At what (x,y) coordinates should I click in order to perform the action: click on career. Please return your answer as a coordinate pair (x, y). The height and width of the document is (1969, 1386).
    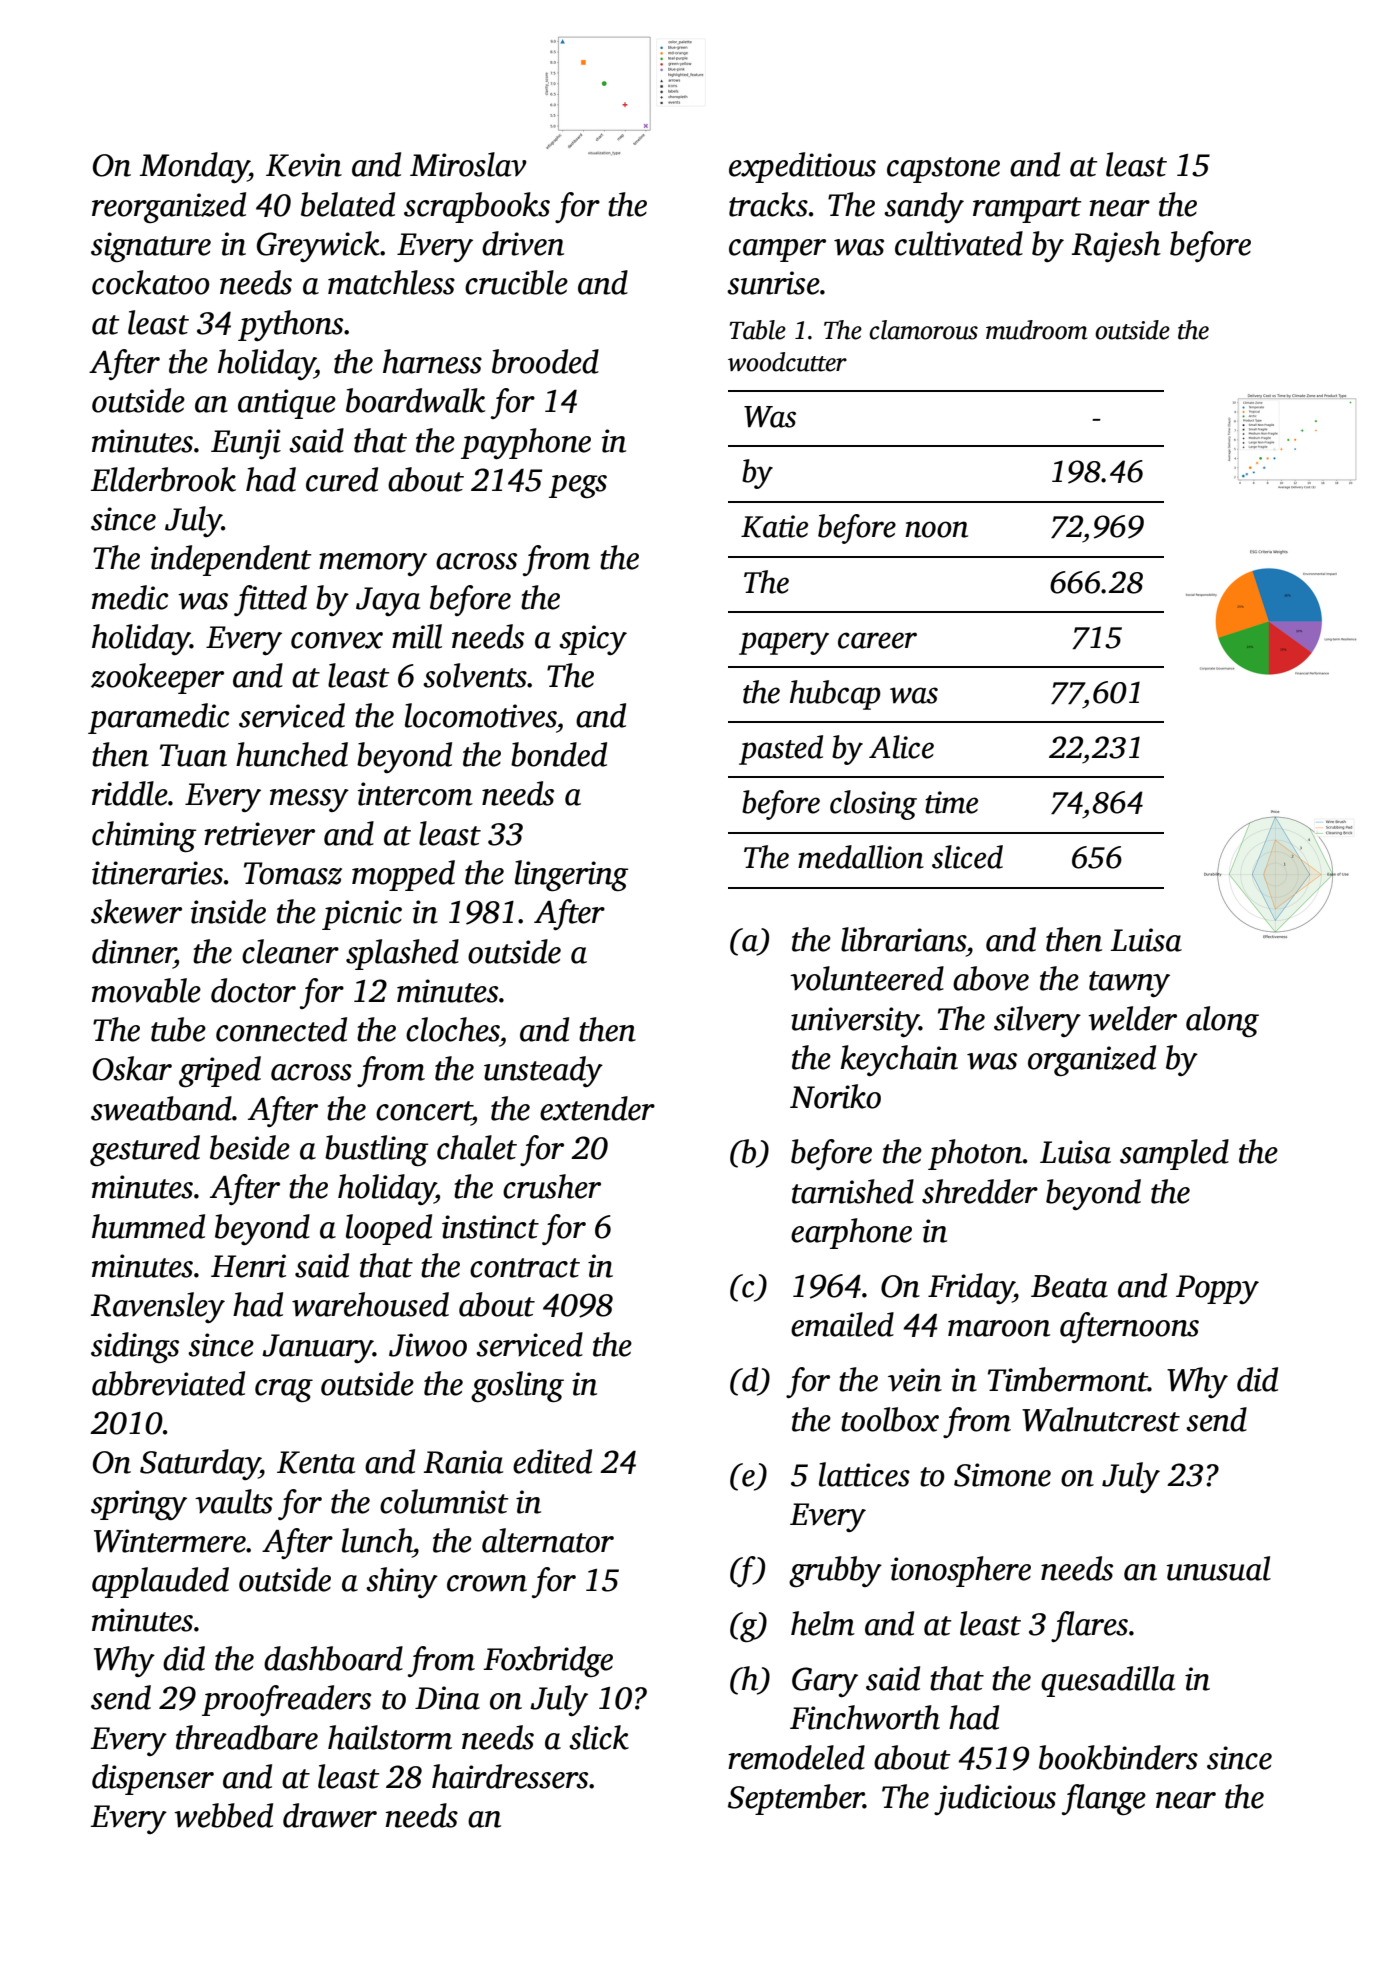
    Looking at the image, I should click on (877, 640).
